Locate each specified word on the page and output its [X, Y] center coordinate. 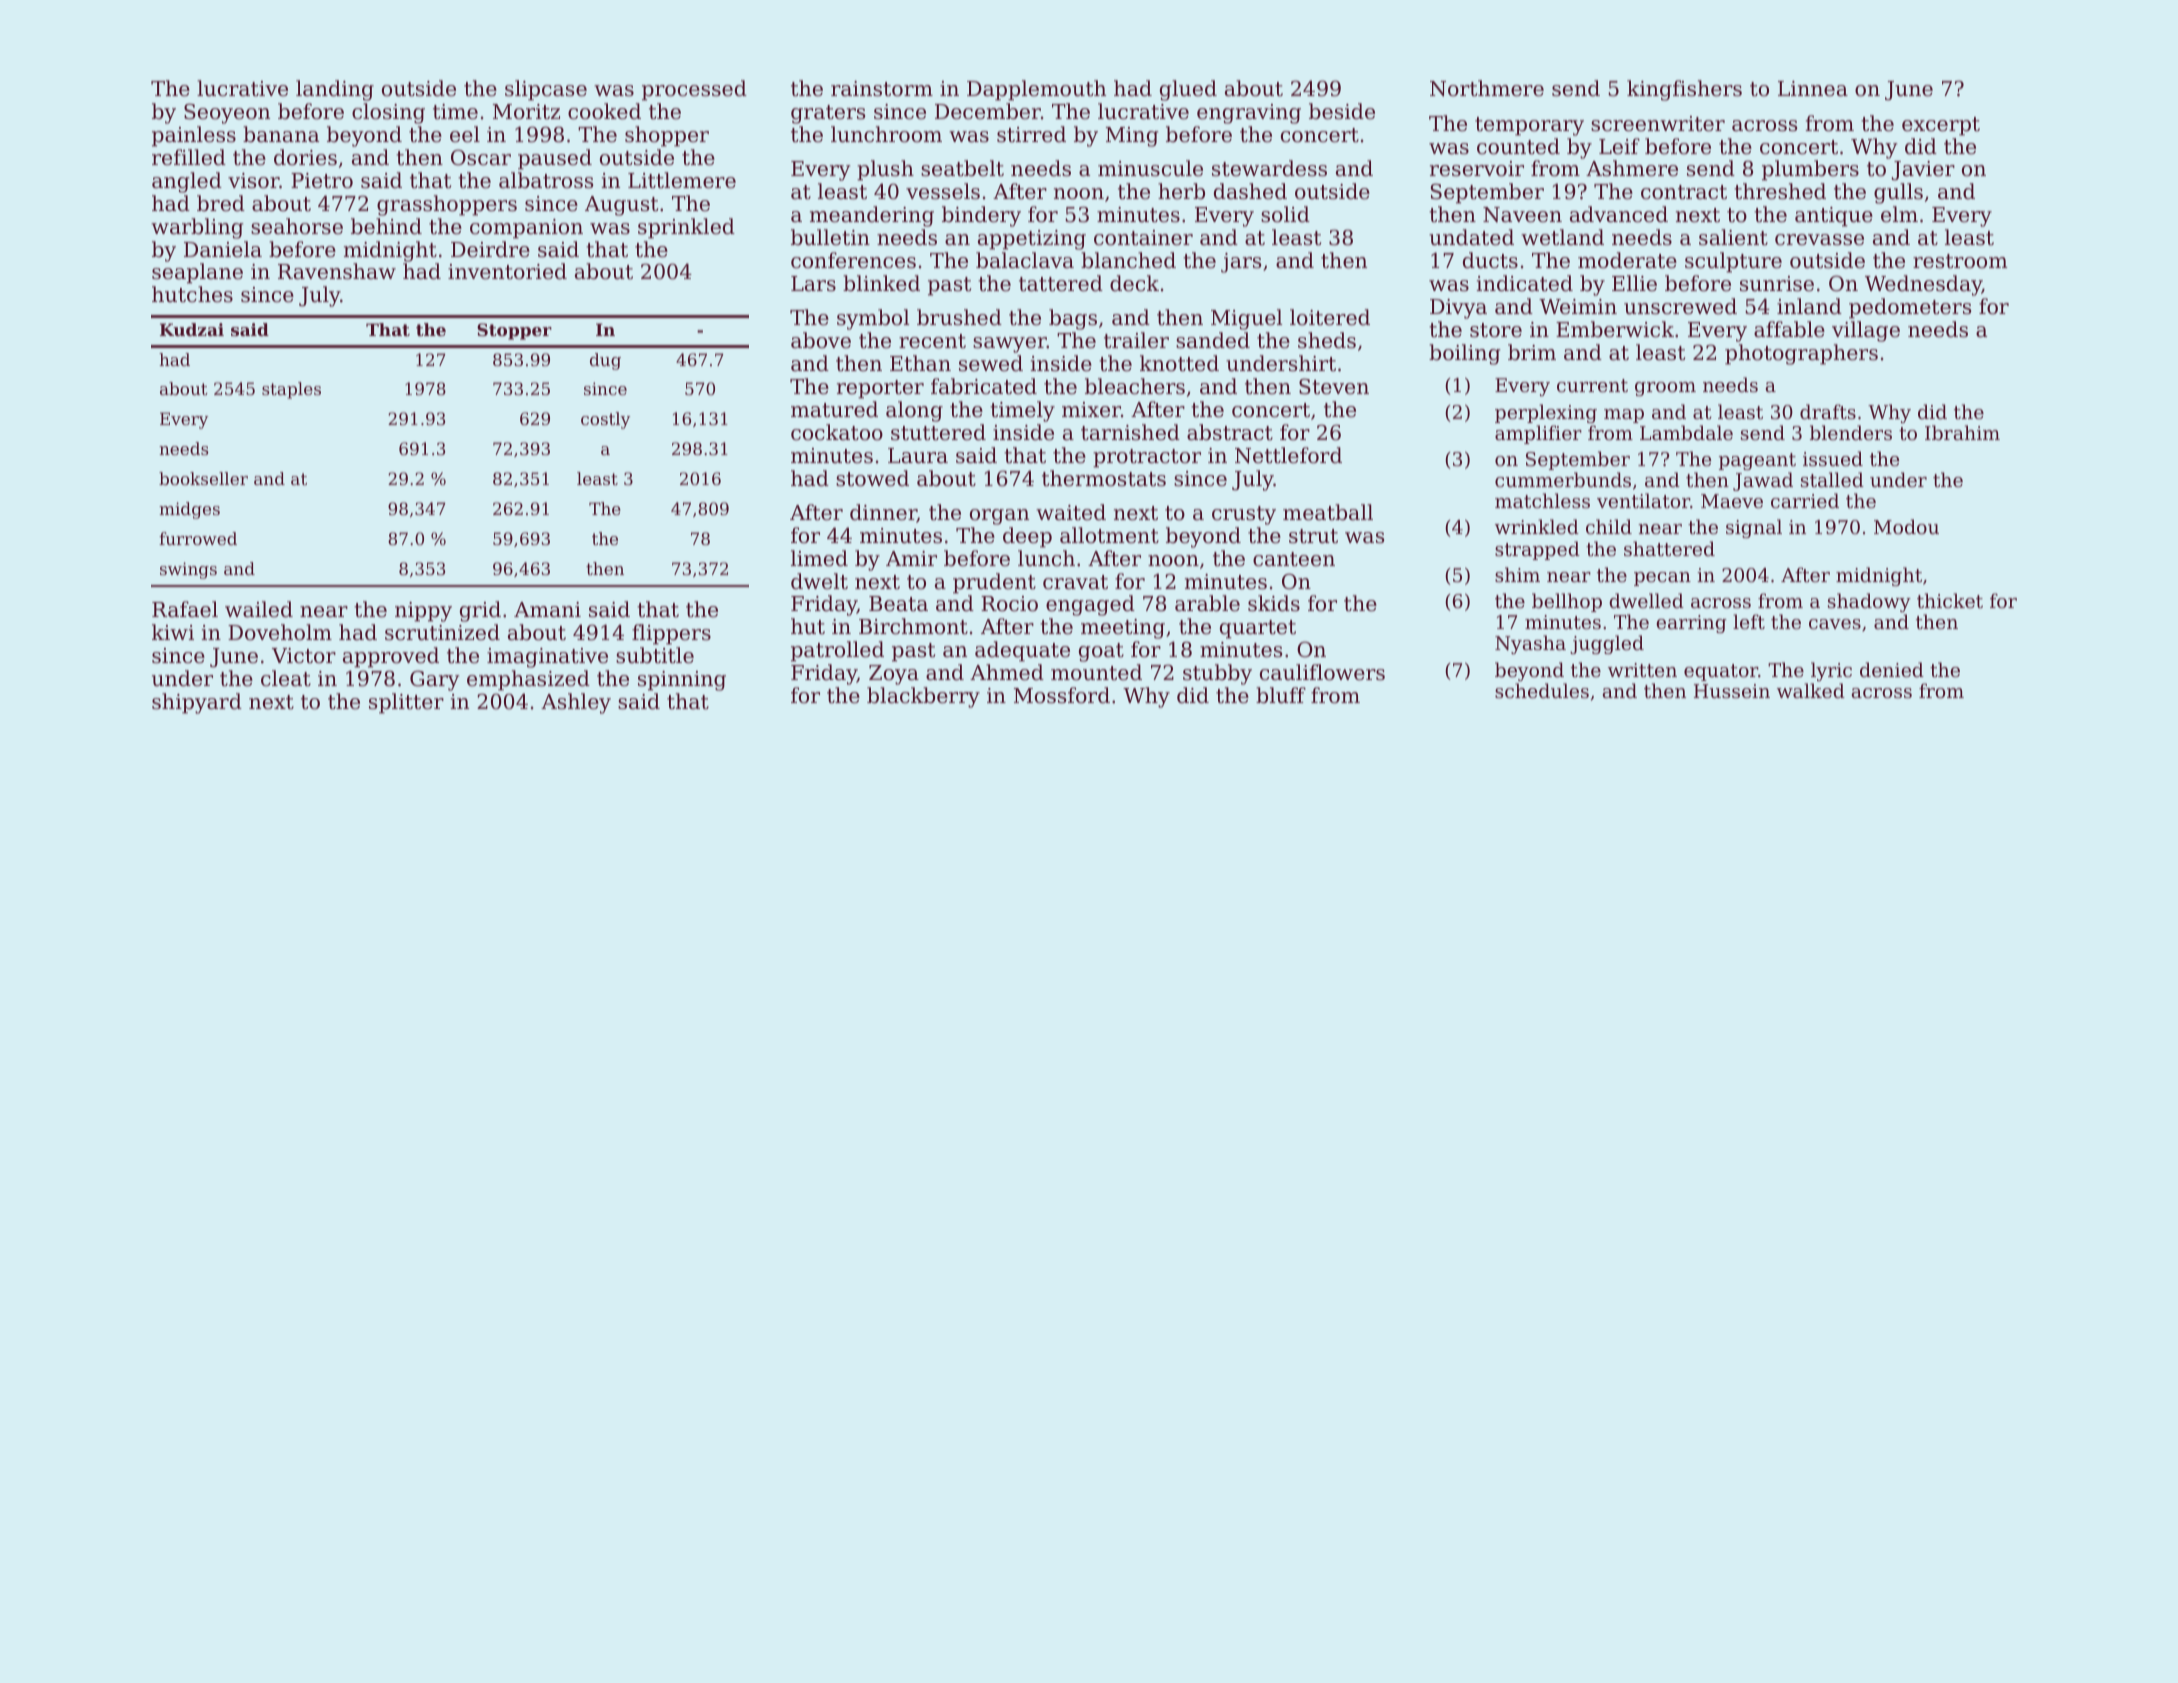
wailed [259, 609]
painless [194, 136]
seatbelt [962, 168]
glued [1188, 90]
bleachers [1135, 386]
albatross [546, 180]
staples [291, 390]
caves [1835, 624]
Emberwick [1615, 329]
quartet [1258, 629]
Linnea [1813, 89]
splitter [406, 703]
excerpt [1941, 126]
